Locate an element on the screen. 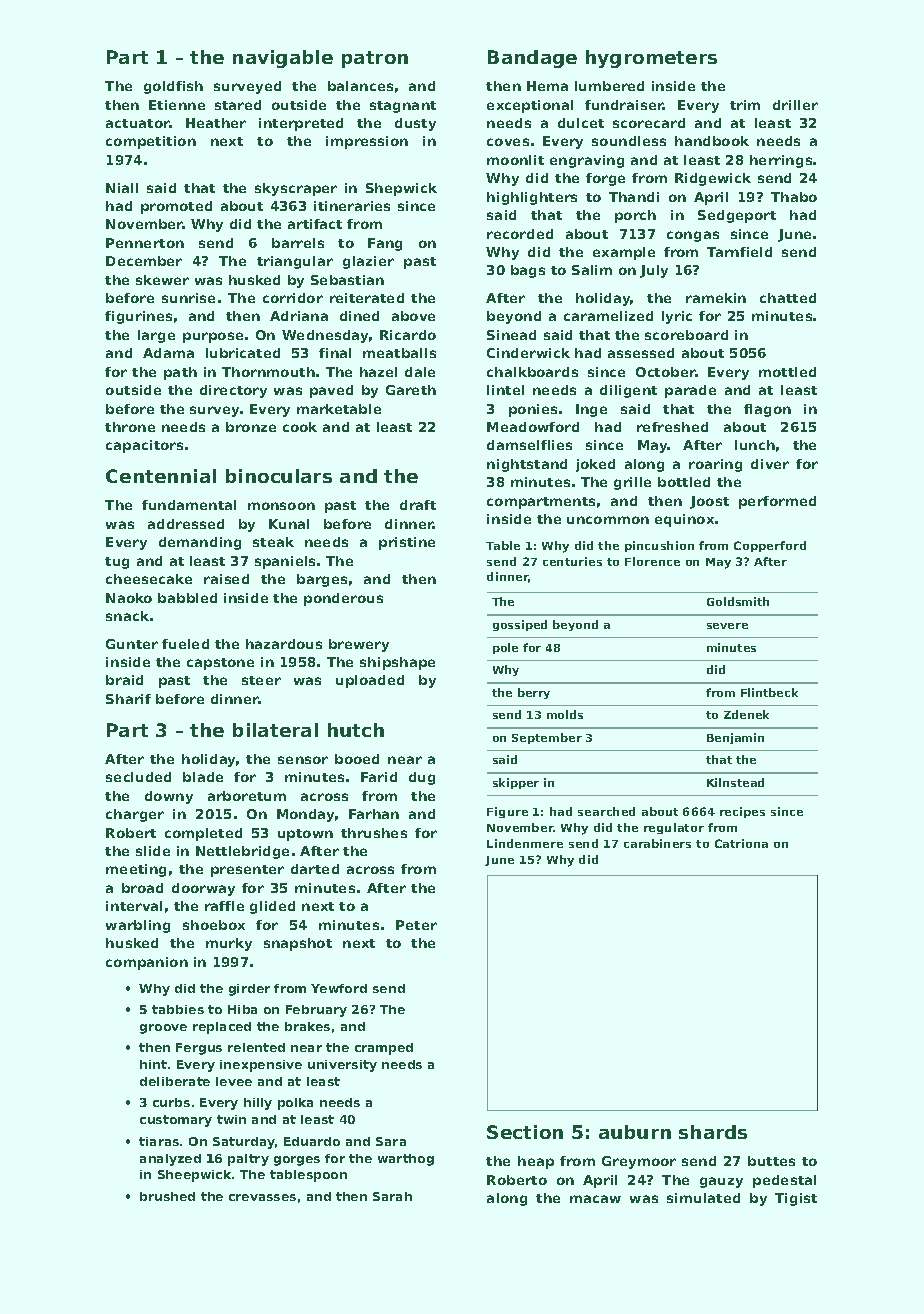 This screenshot has height=1314, width=924. recorded is located at coordinates (520, 234).
